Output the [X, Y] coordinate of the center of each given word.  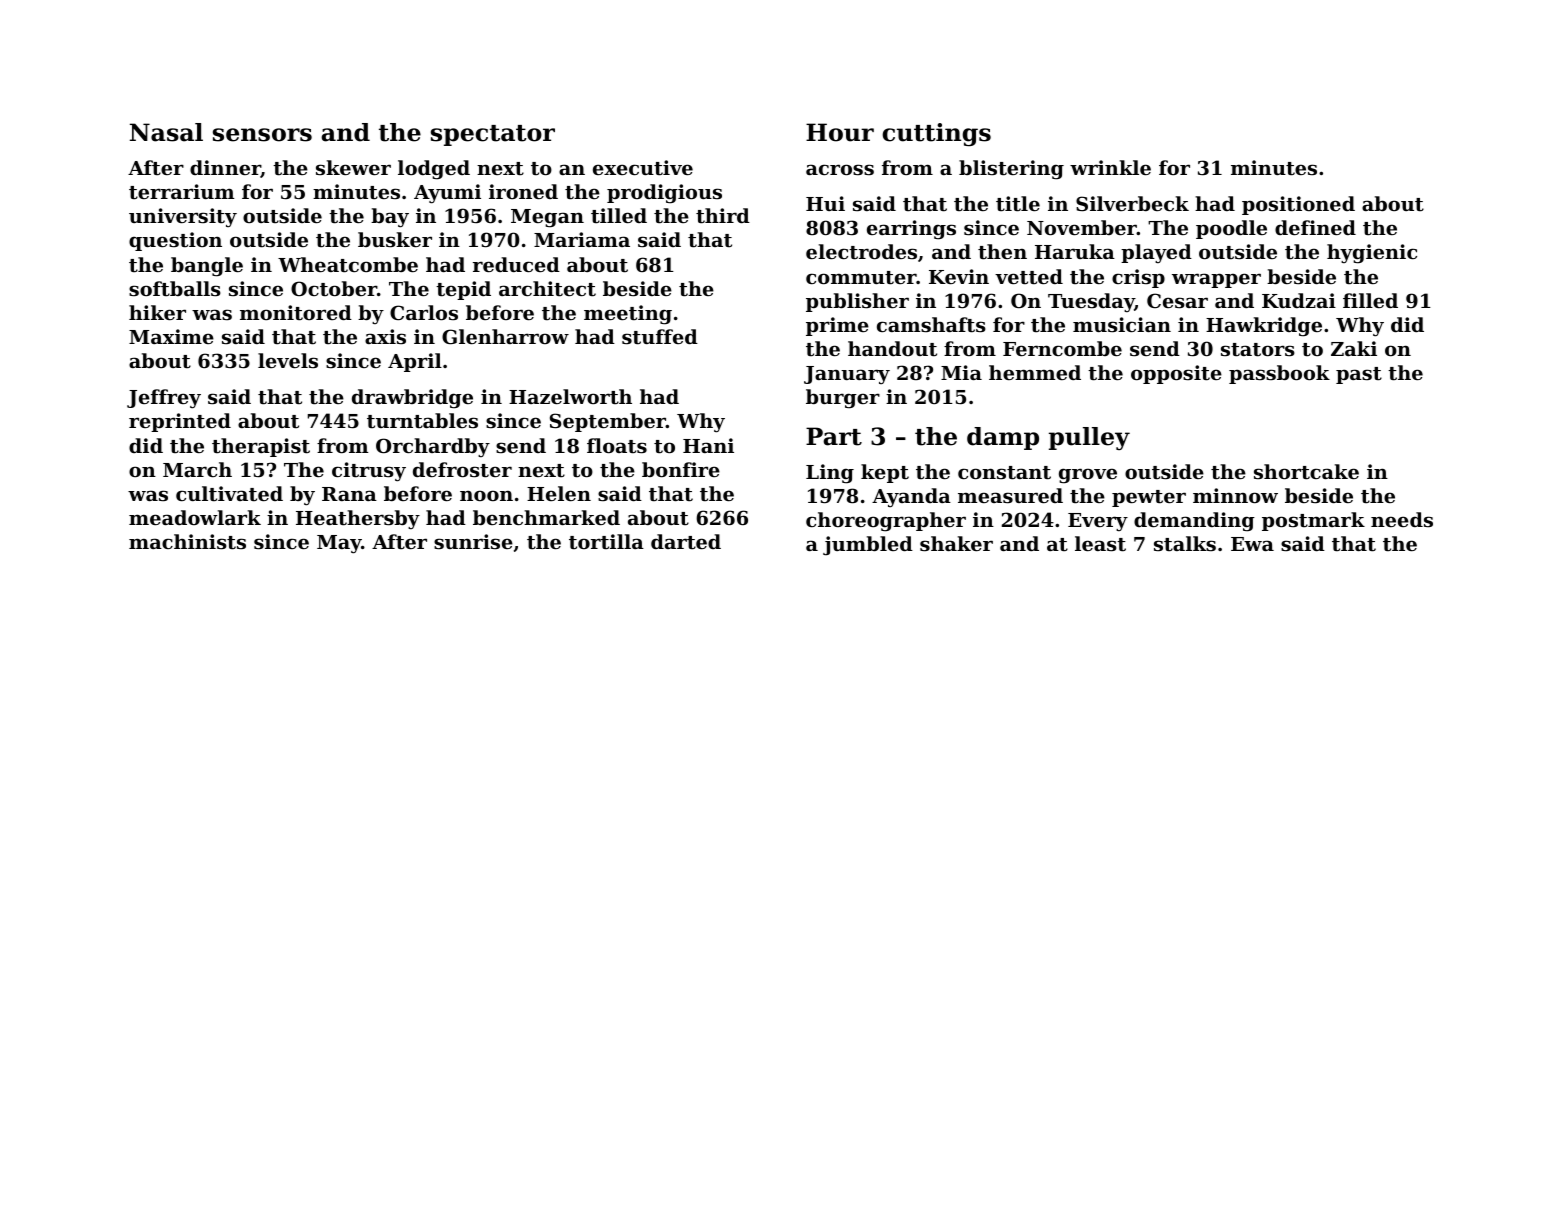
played [1156, 253]
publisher [857, 302]
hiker [157, 312]
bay [390, 218]
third [723, 216]
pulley [1089, 438]
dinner [225, 169]
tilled [619, 216]
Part [834, 436]
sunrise [473, 541]
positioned [1298, 205]
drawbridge [412, 399]
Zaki [1354, 348]
